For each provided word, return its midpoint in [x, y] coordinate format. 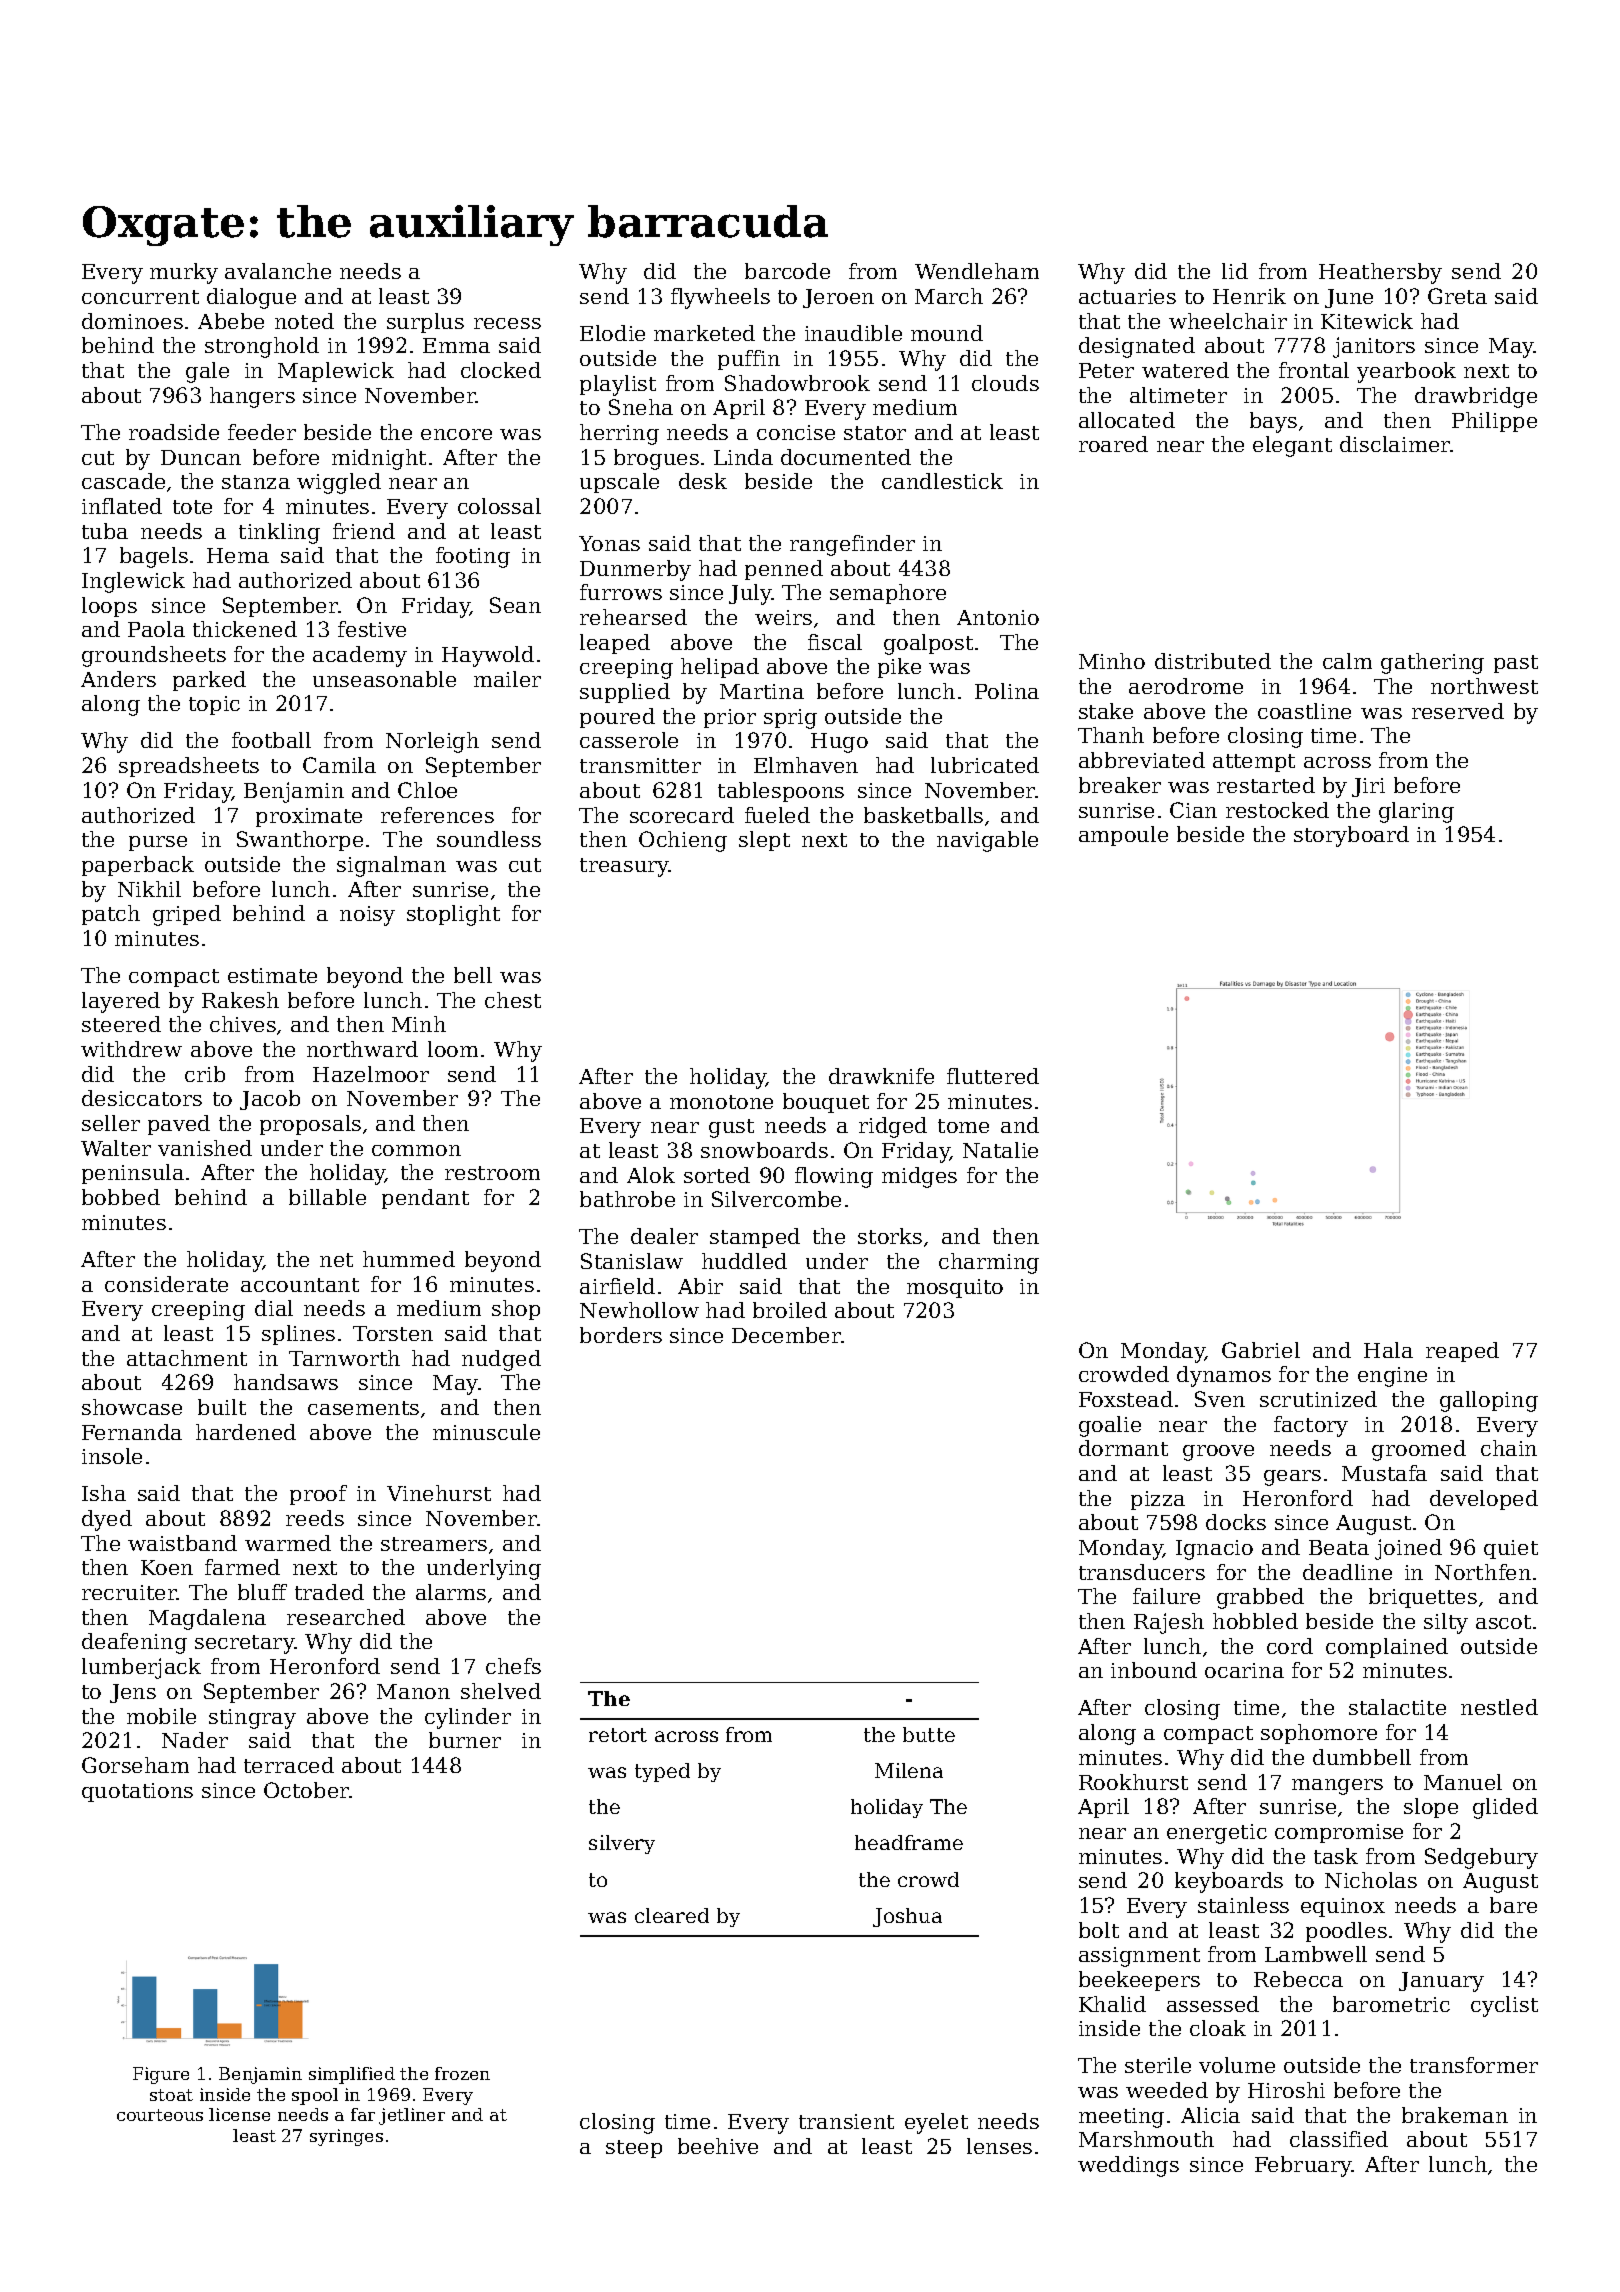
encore [456, 434]
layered [121, 1002]
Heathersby [1380, 273]
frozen [462, 2073]
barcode [787, 271]
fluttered [993, 1076]
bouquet [826, 1103]
